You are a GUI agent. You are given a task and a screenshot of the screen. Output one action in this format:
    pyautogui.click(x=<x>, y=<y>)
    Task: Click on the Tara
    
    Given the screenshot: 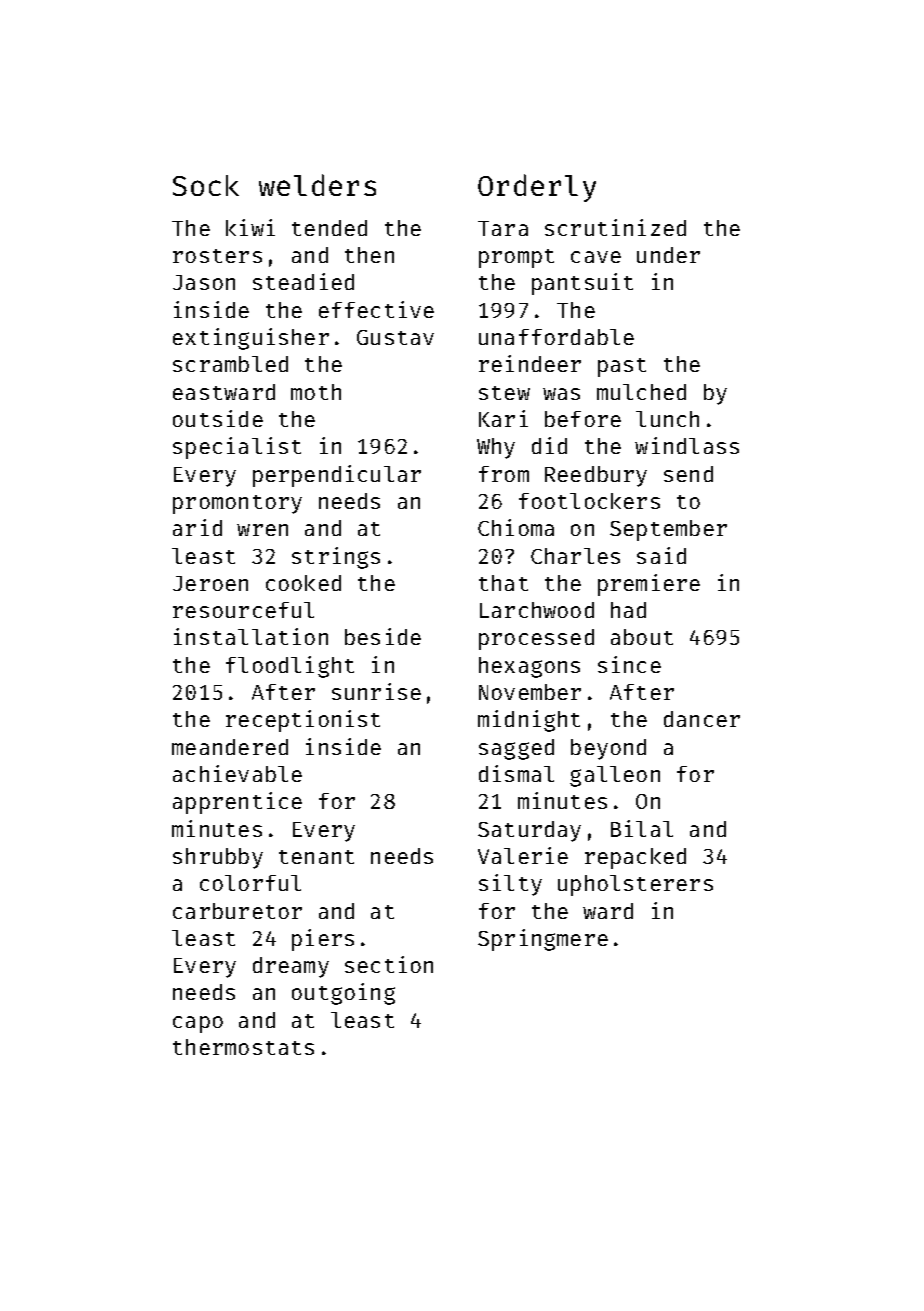 What is the action you would take?
    pyautogui.click(x=503, y=228)
